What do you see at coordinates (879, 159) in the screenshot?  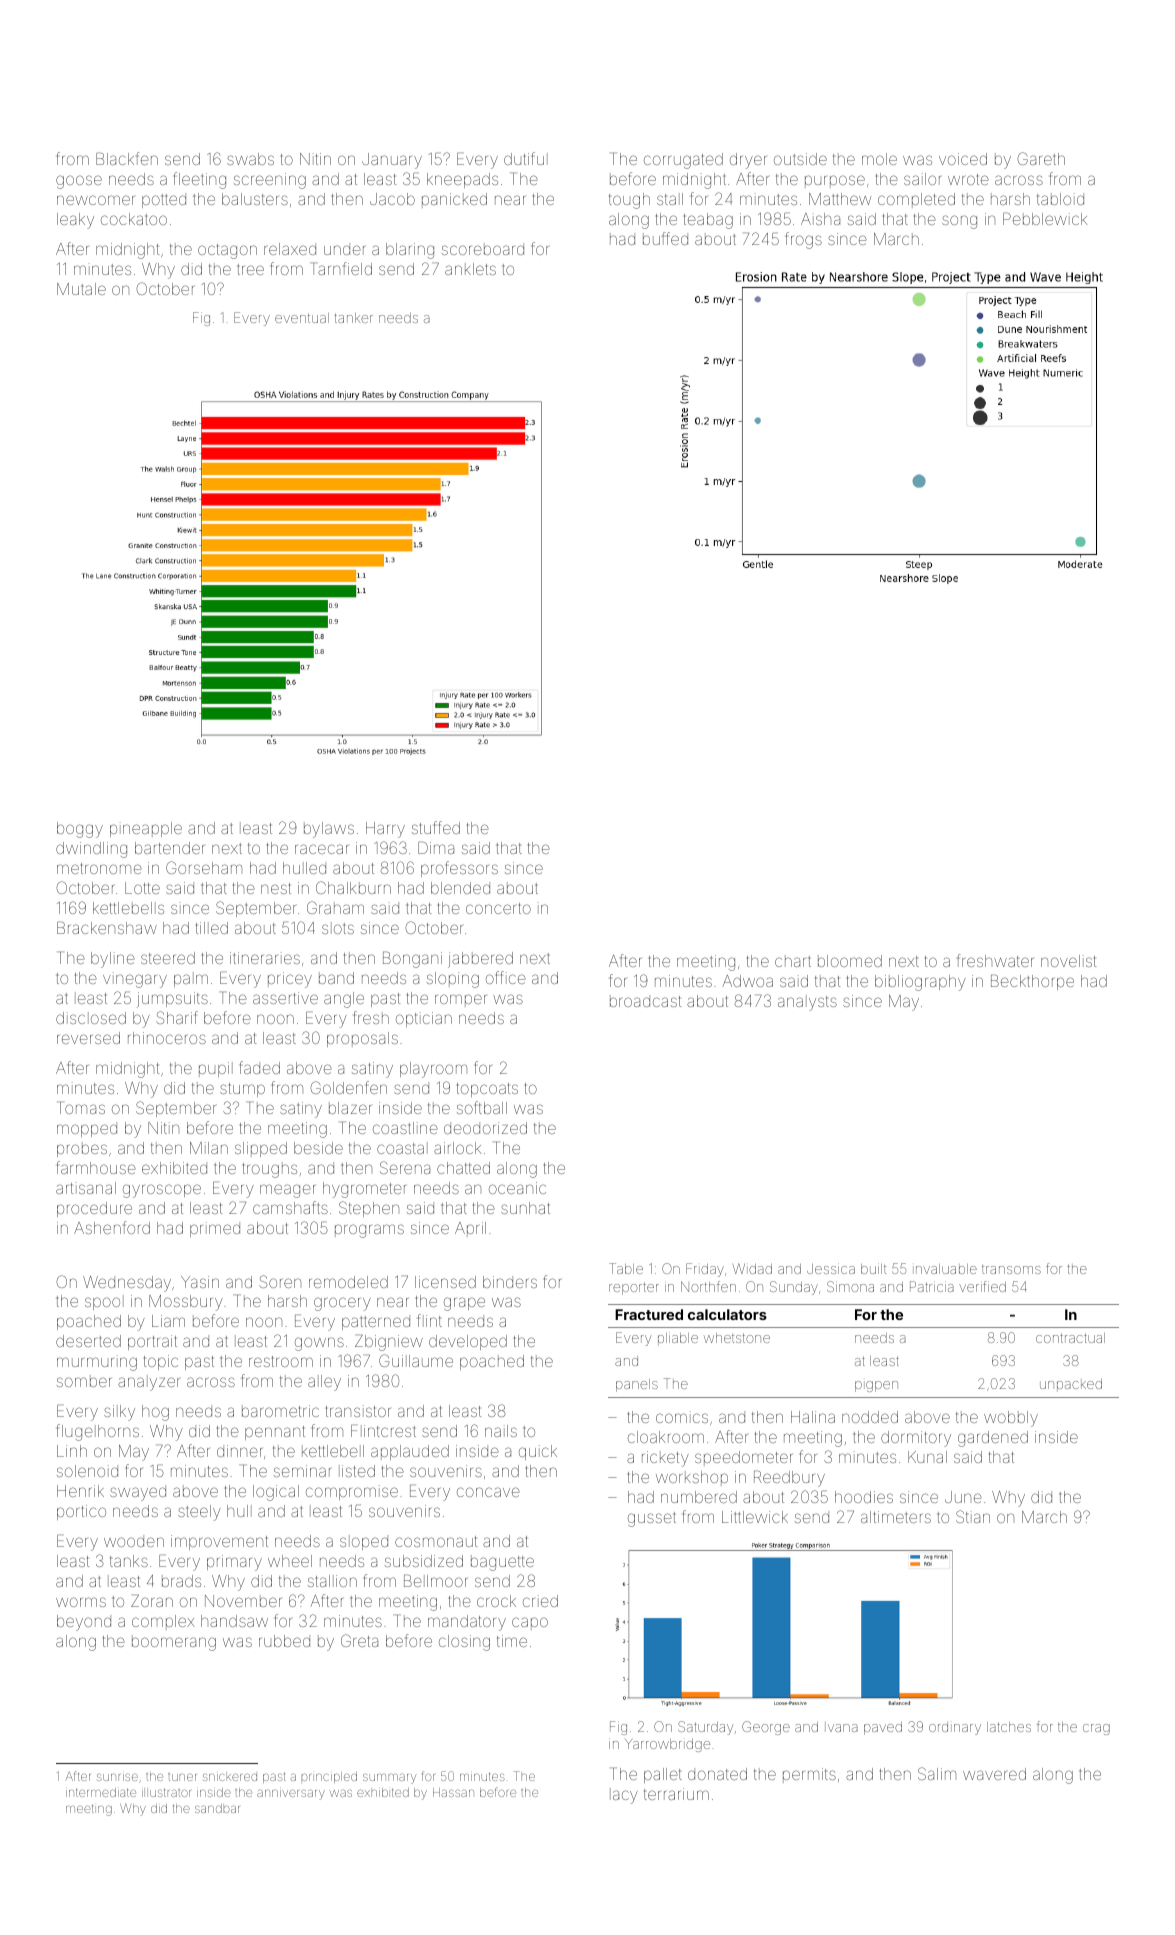 I see `mole` at bounding box center [879, 159].
